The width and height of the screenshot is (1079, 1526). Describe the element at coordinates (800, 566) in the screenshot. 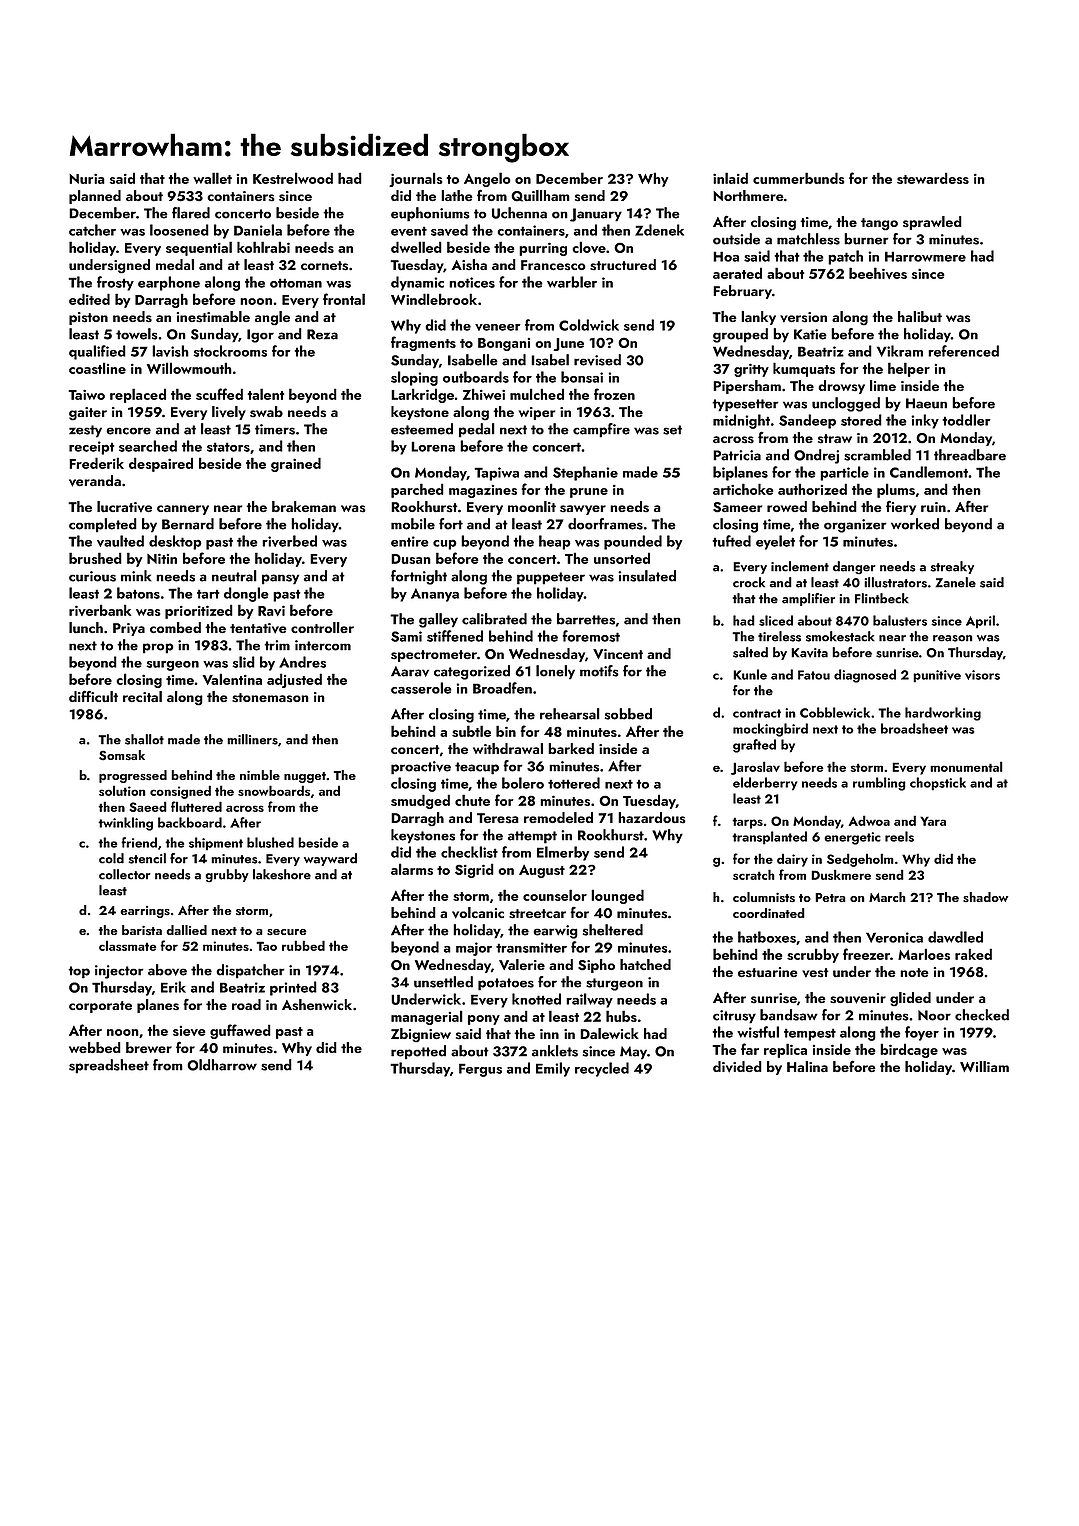

I see `inclement` at that location.
